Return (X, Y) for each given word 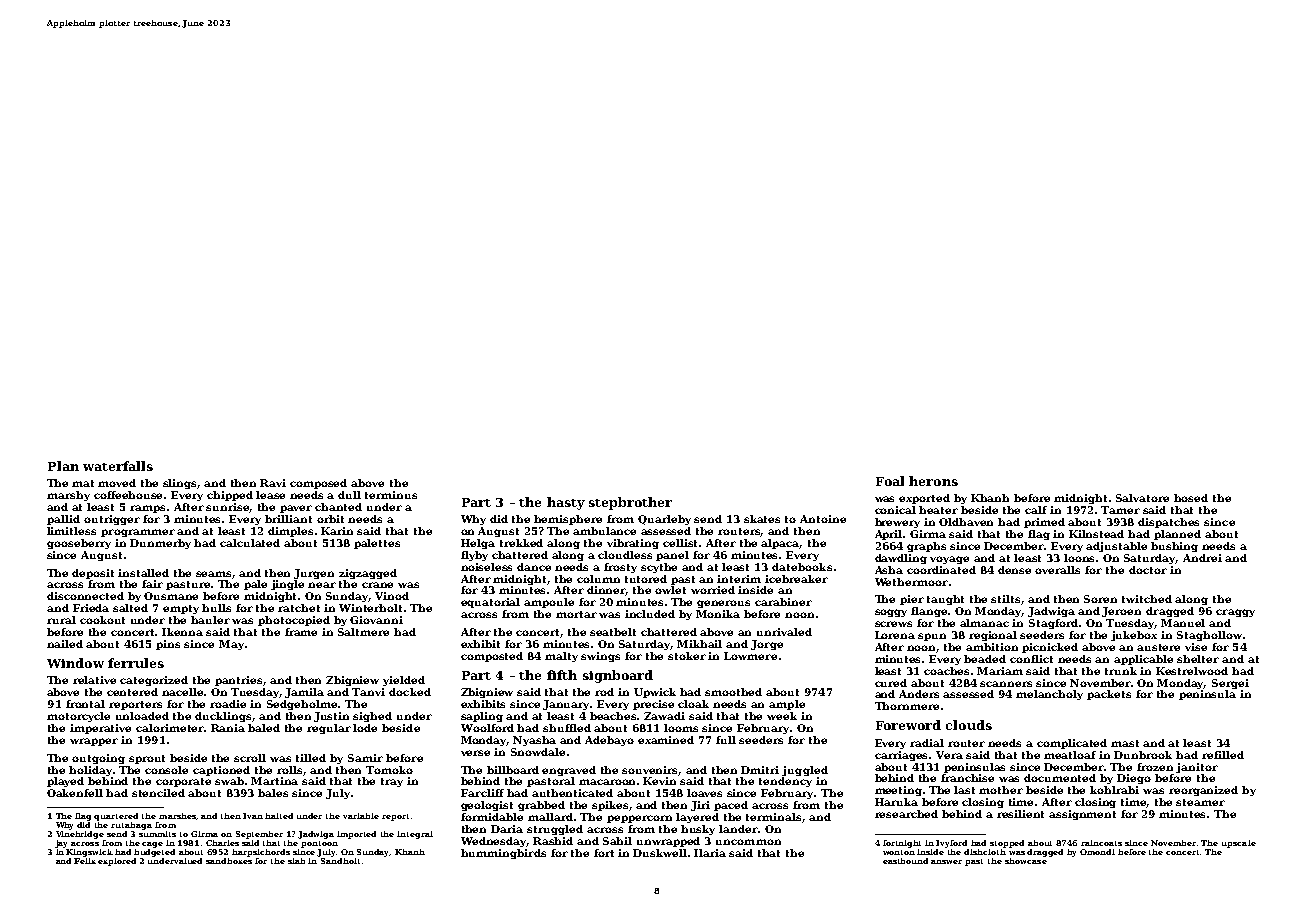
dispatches (1168, 523)
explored (117, 862)
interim (739, 579)
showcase (1026, 861)
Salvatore (1142, 498)
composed (318, 484)
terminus (391, 495)
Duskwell (660, 853)
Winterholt (370, 608)
